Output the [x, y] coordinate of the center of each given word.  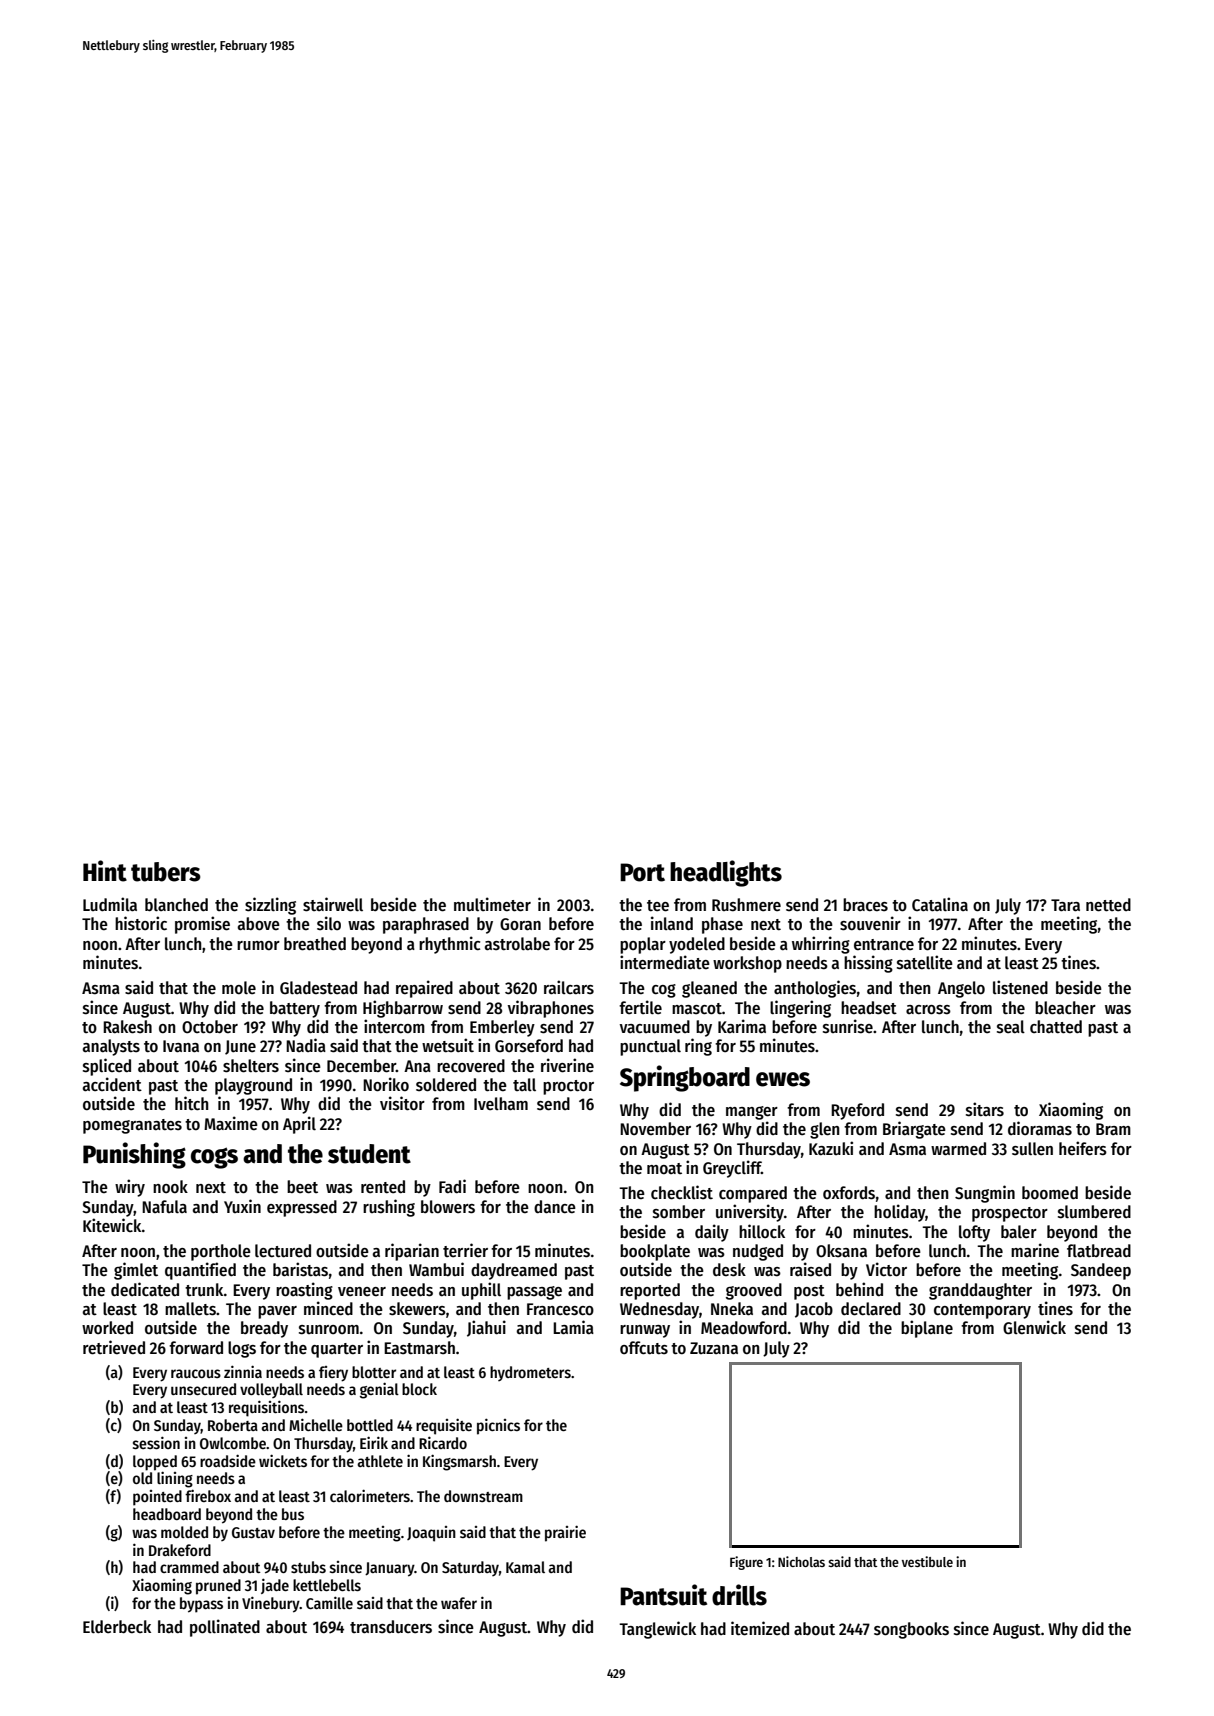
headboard [167, 1514]
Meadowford [744, 1328]
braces [865, 905]
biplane [927, 1329]
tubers [166, 872]
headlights [726, 873]
